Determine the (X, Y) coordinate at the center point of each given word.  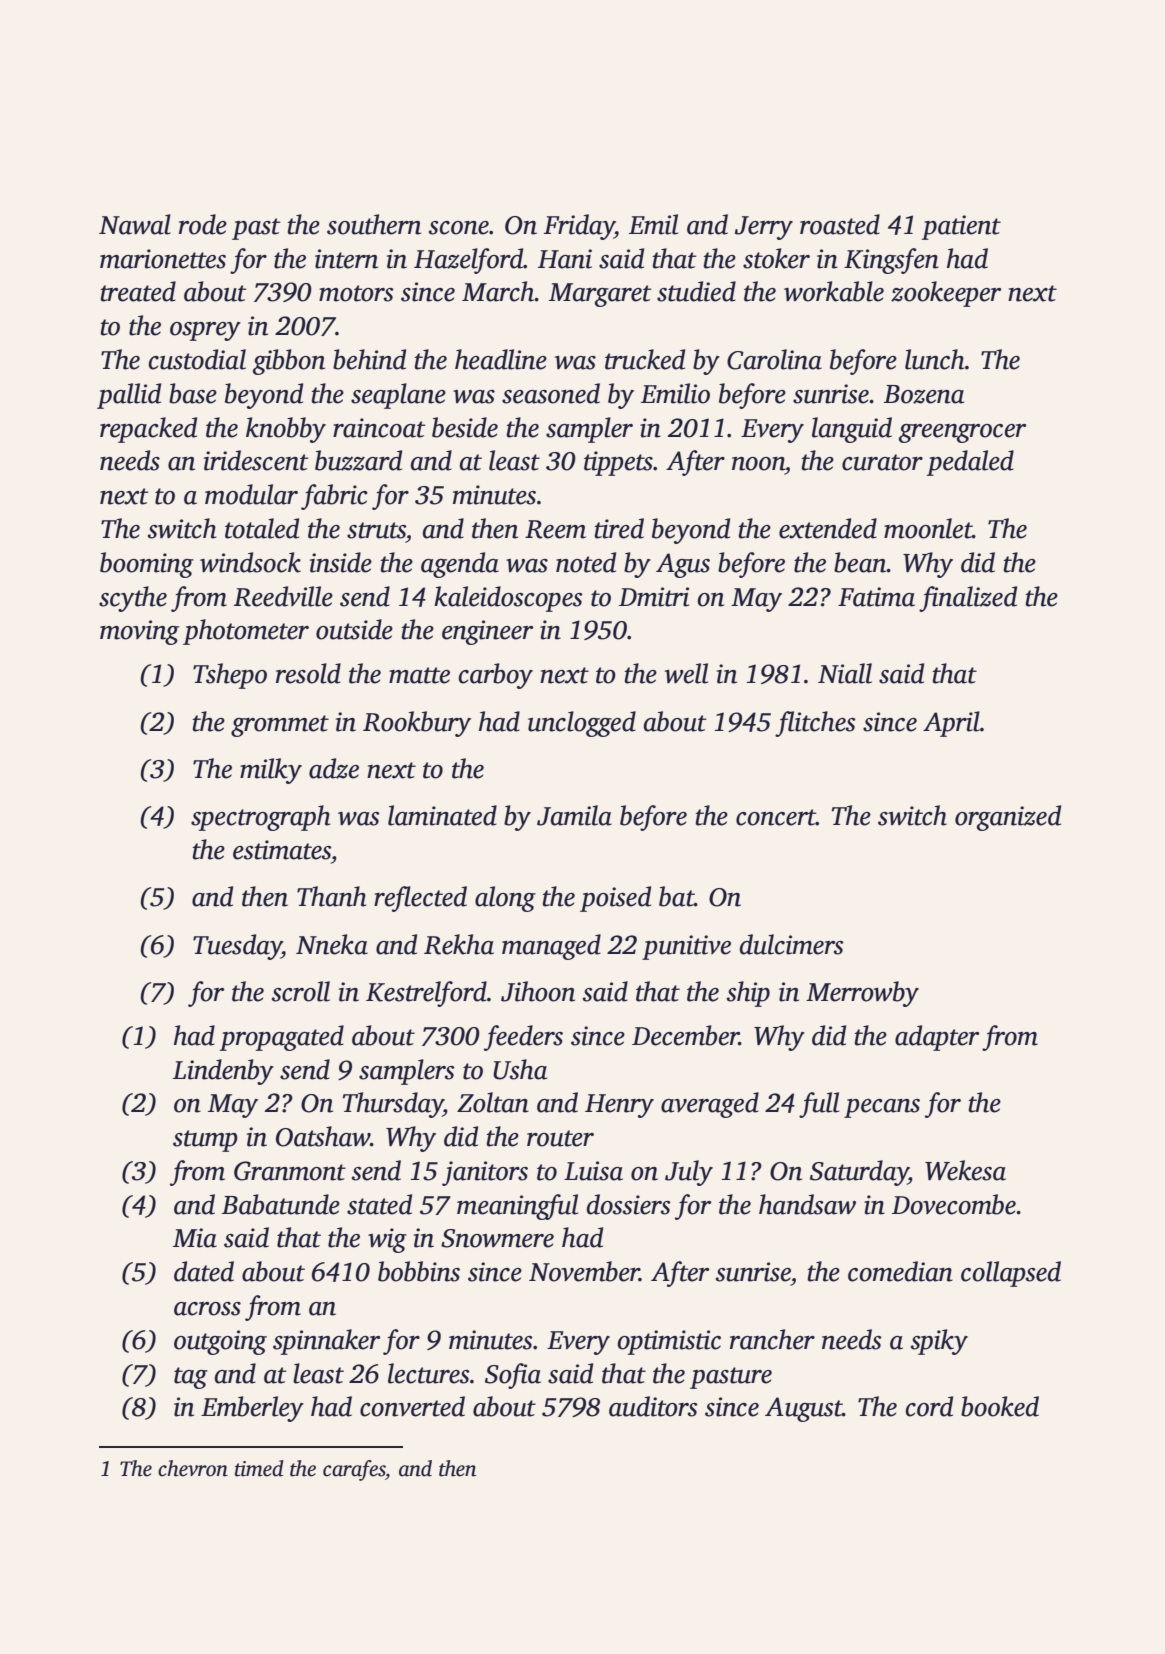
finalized (968, 599)
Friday (579, 227)
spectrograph (260, 818)
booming (147, 565)
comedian (900, 1271)
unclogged (582, 724)
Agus (683, 565)
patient (961, 227)
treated (138, 291)
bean (860, 562)
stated (379, 1204)
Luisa (593, 1171)
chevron (193, 1468)
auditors (653, 1406)
